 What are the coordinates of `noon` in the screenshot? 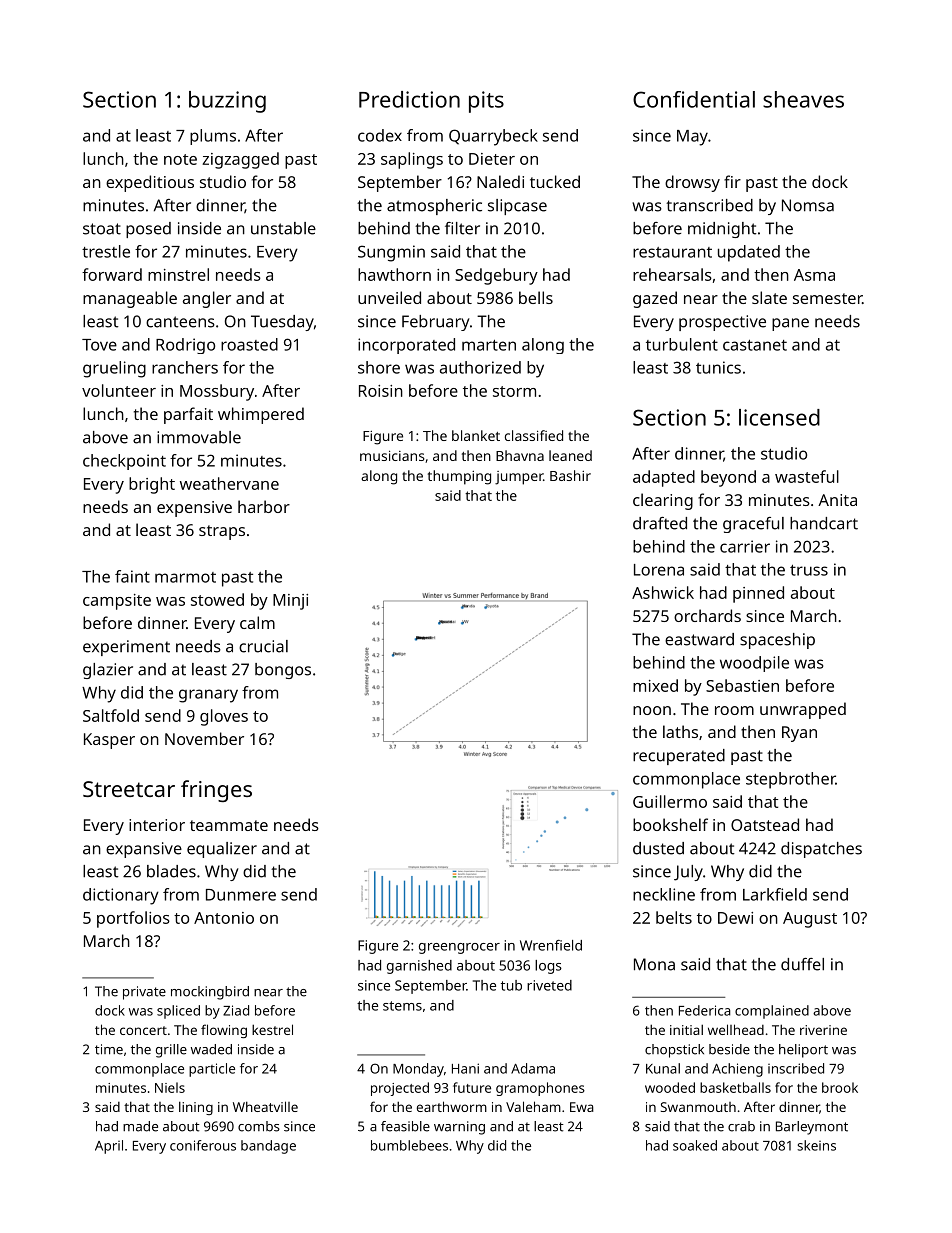 It's located at (652, 710).
